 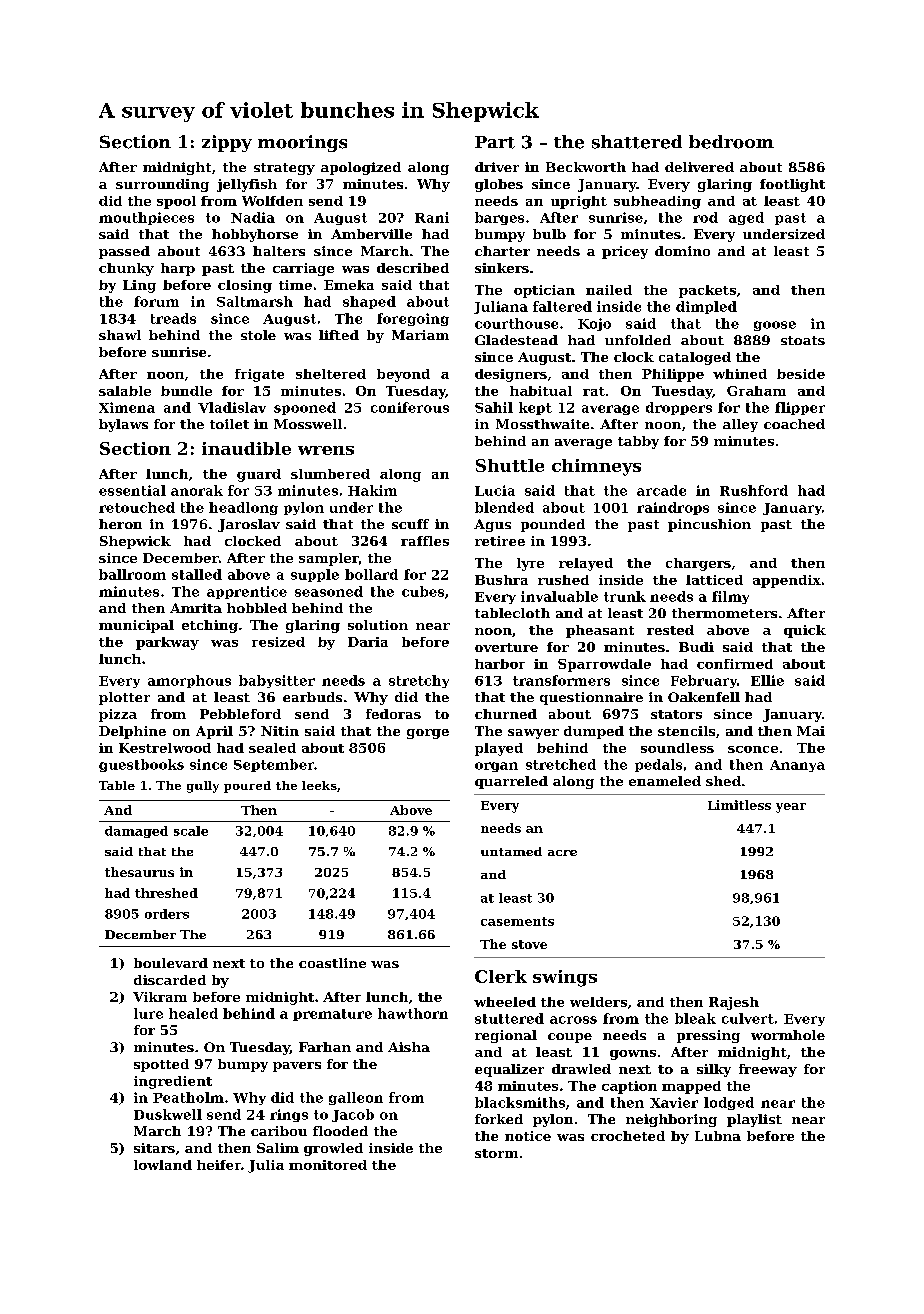 What do you see at coordinates (243, 508) in the page?
I see `headlong` at bounding box center [243, 508].
